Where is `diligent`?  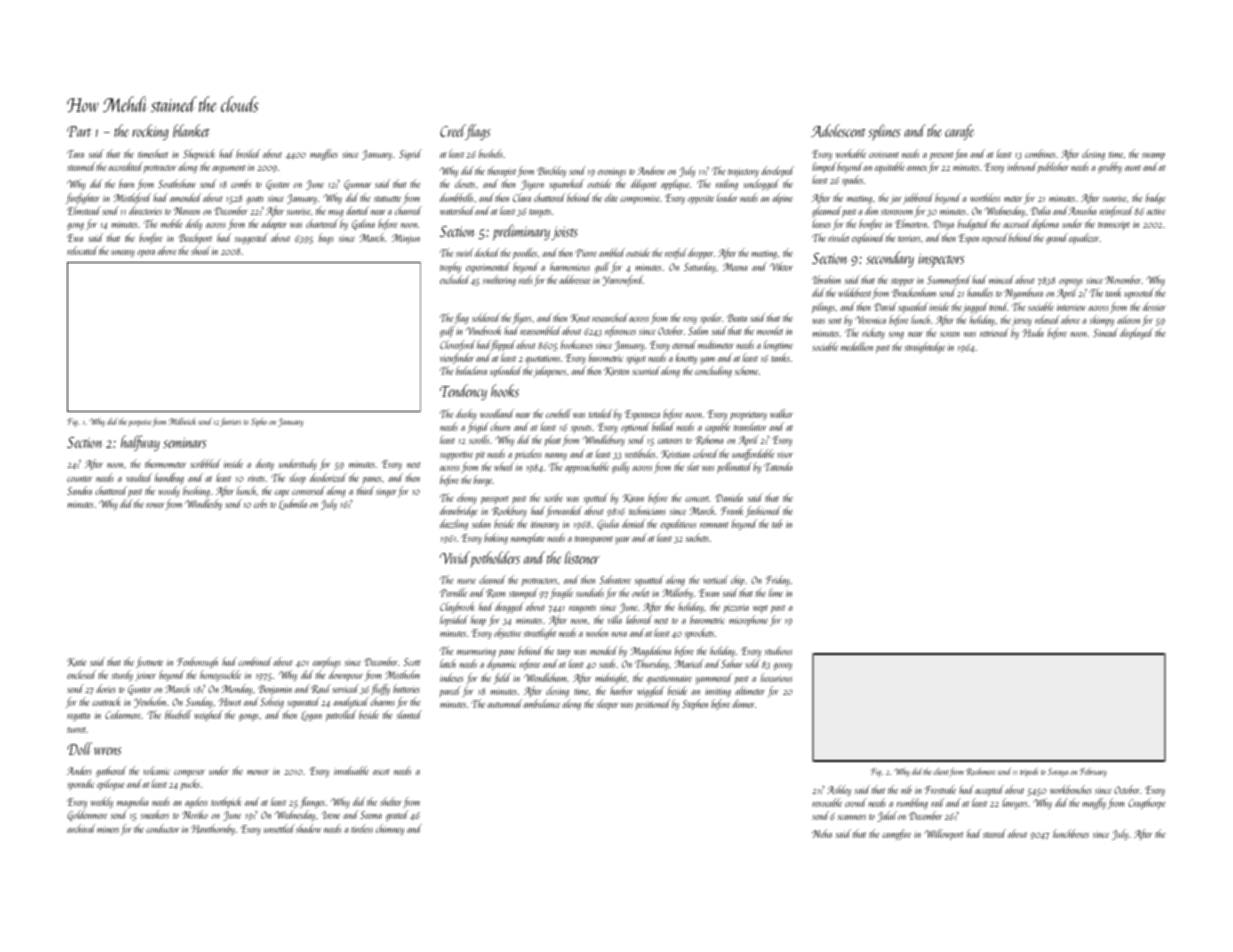
diligent is located at coordinates (643, 184).
